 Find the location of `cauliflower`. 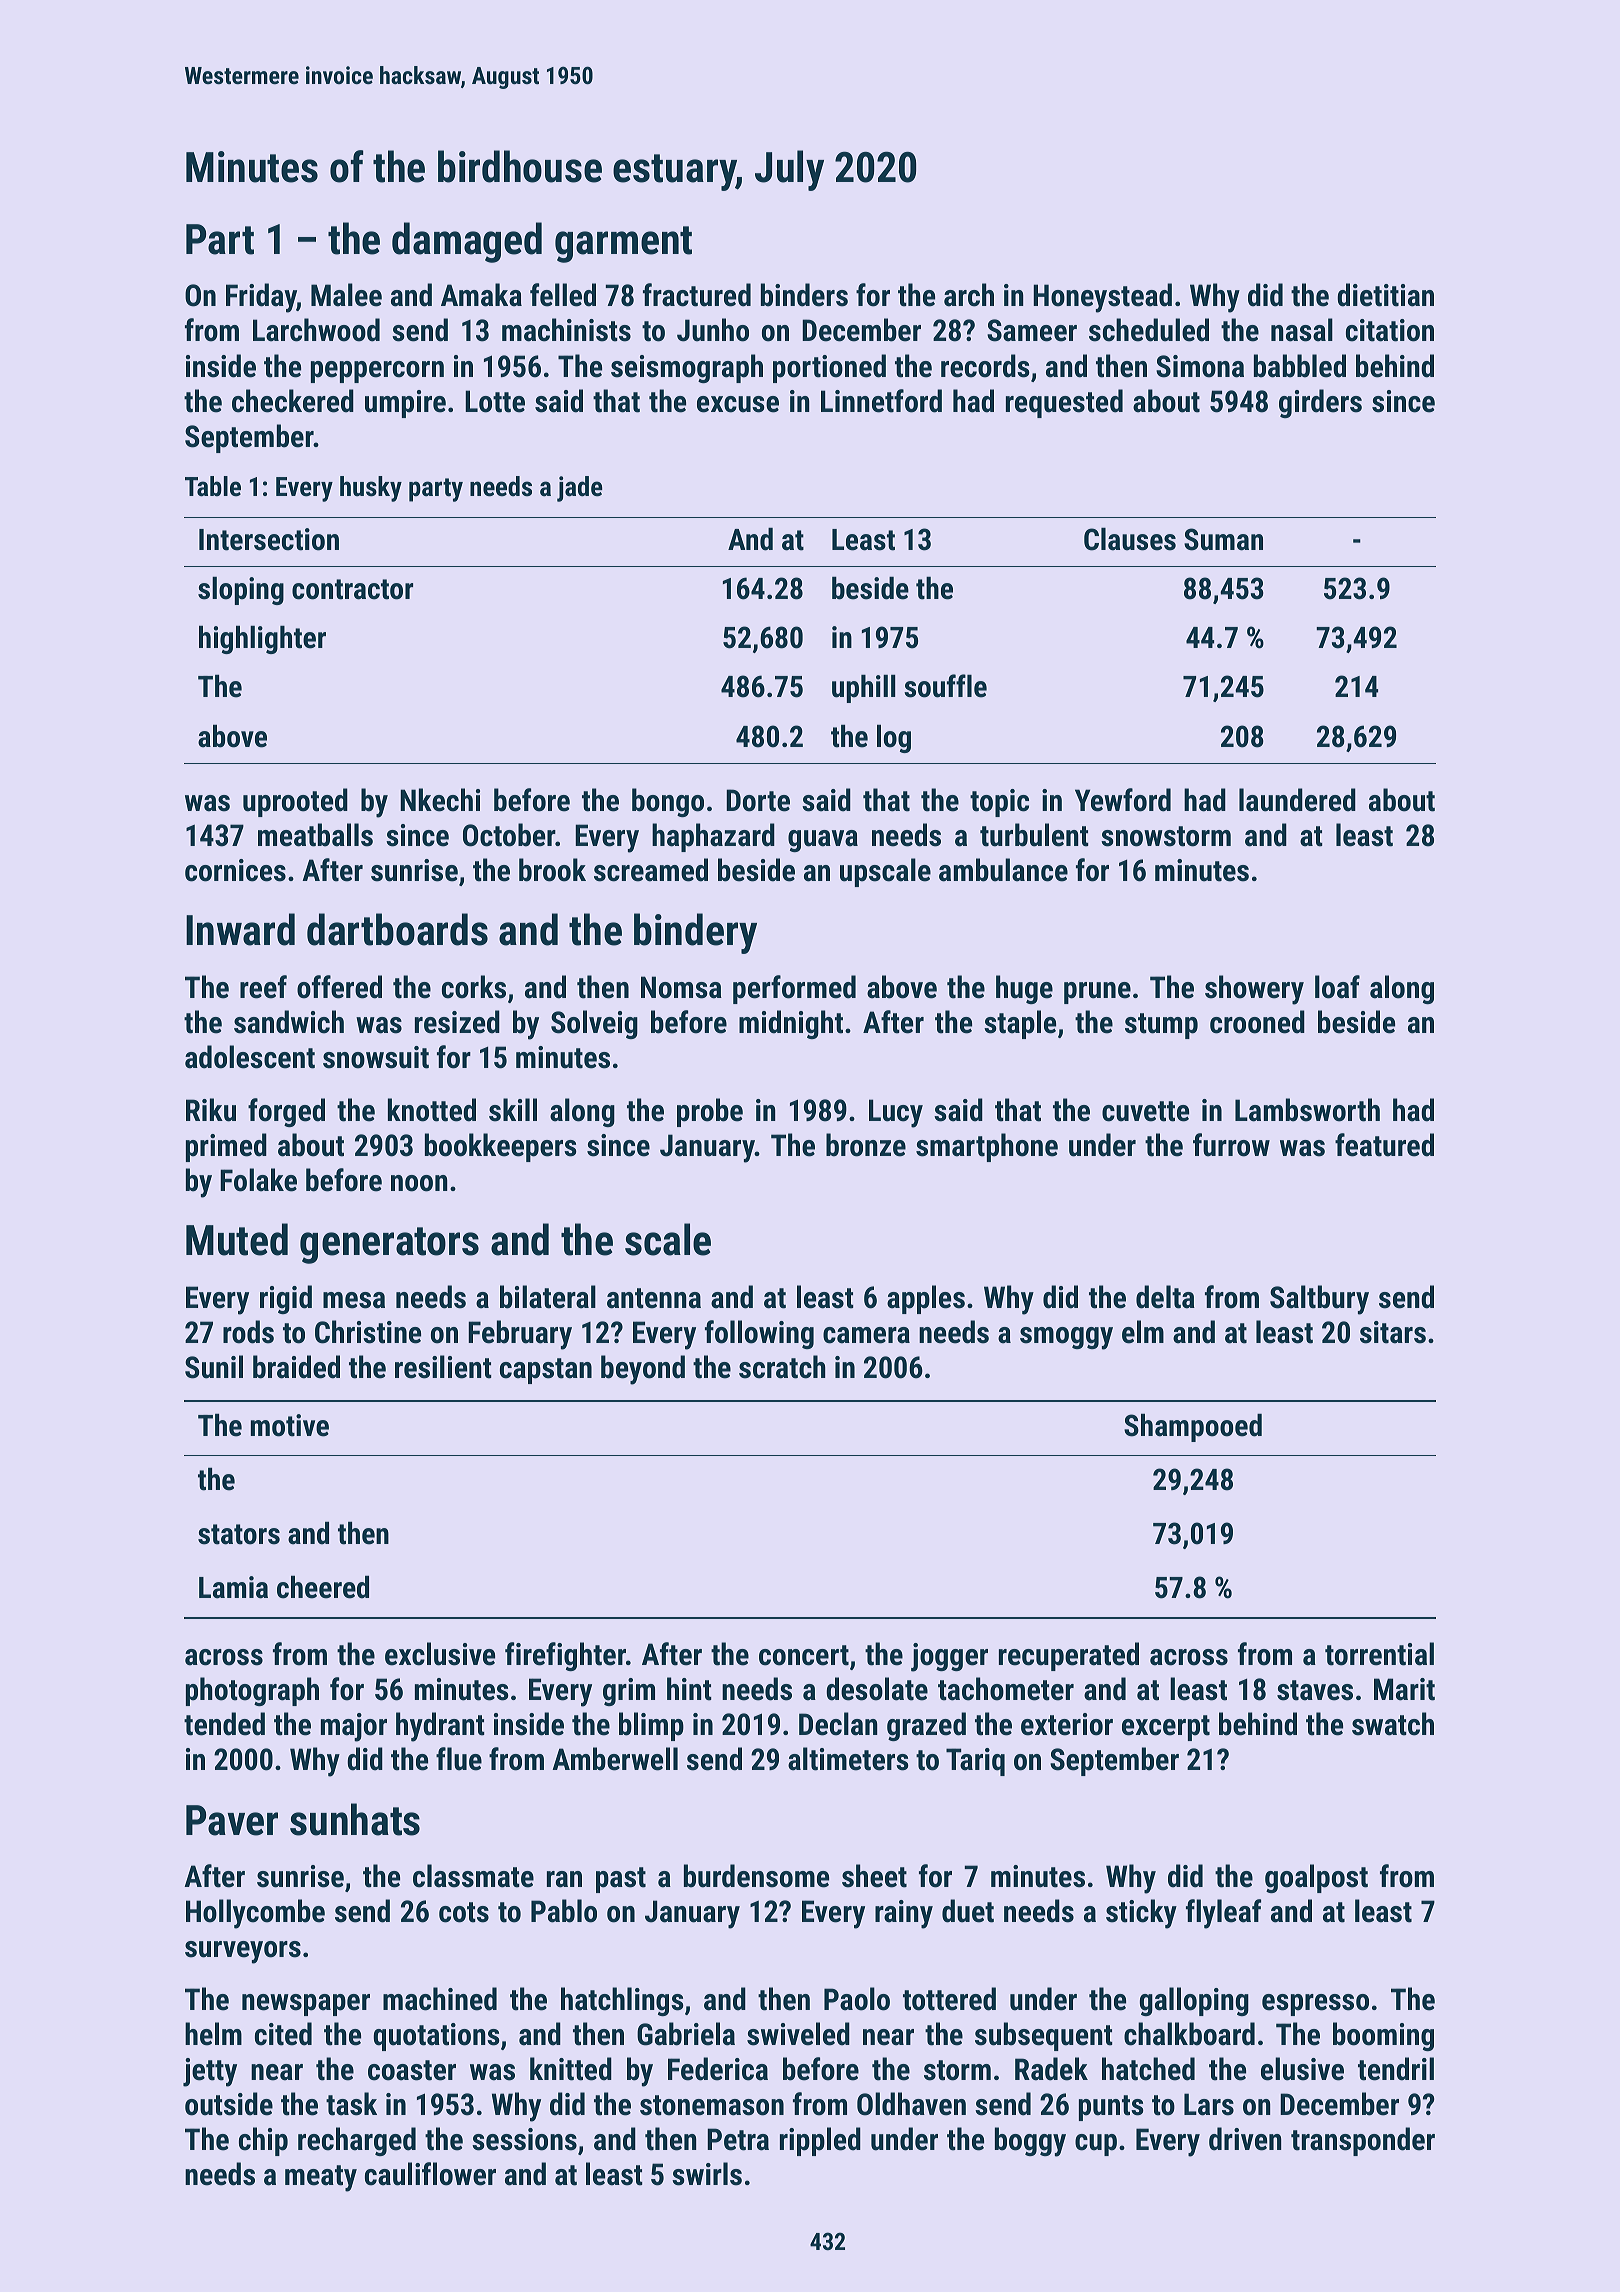

cauliflower is located at coordinates (430, 2174).
